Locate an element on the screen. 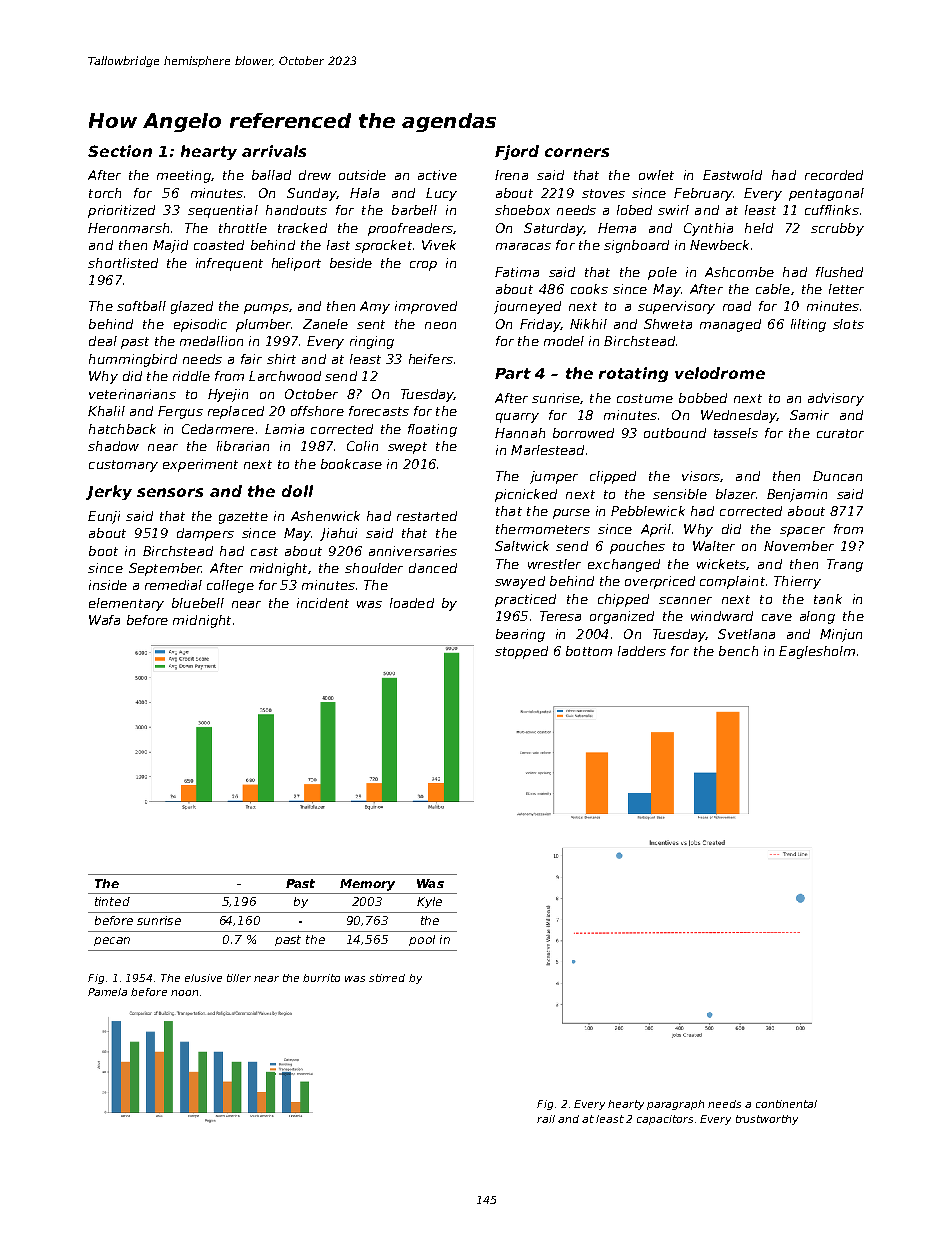 The image size is (952, 1233). Pamela is located at coordinates (107, 992).
